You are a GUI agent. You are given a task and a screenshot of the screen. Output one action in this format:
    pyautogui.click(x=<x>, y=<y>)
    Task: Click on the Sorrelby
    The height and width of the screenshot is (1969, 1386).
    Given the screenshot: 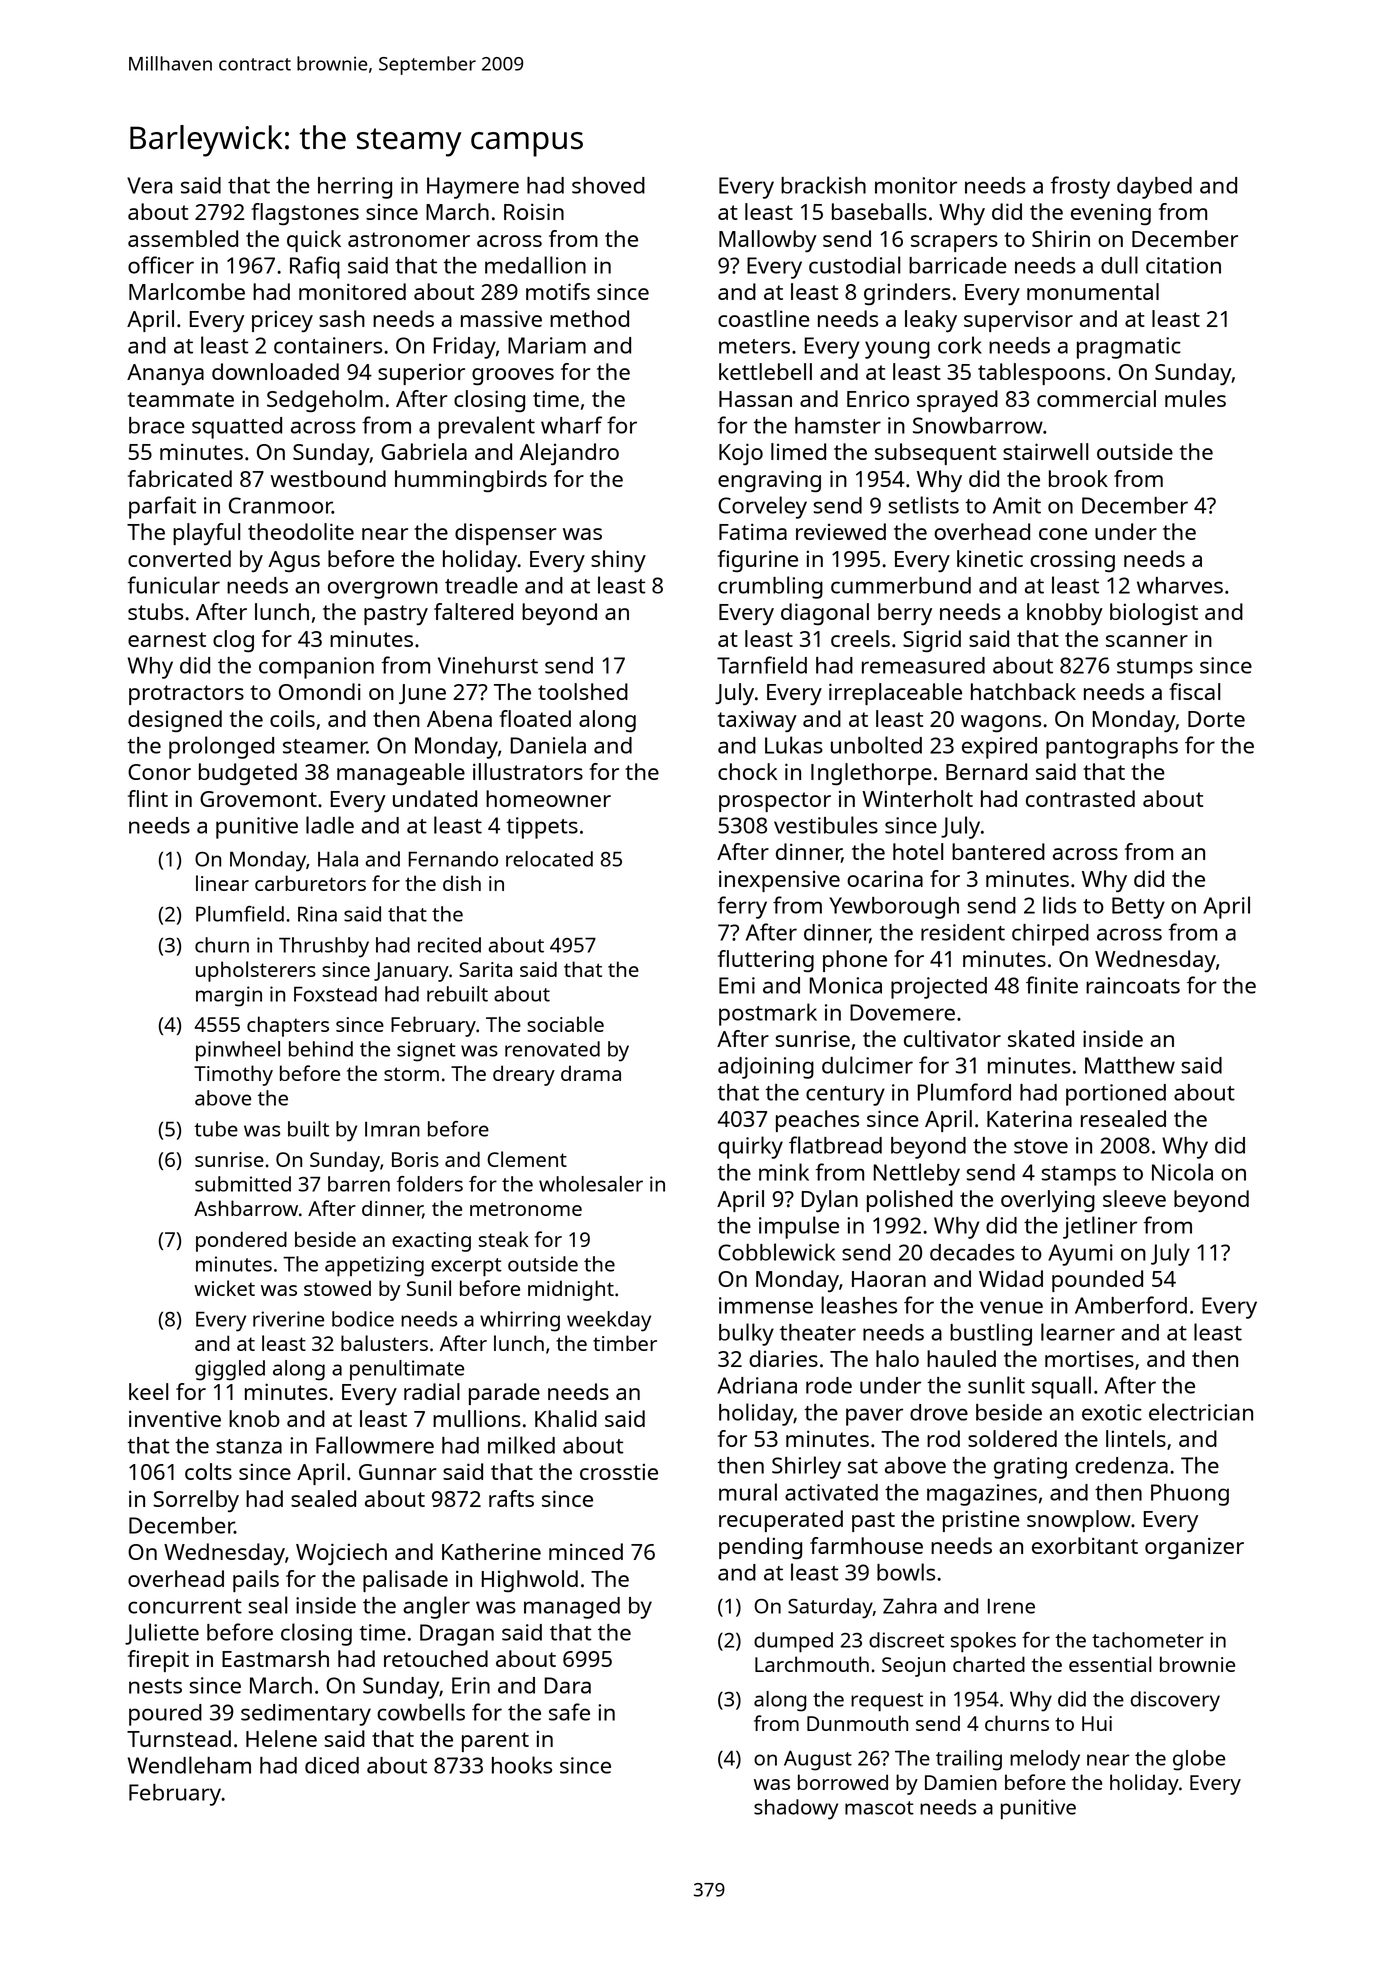 What is the action you would take?
    pyautogui.click(x=196, y=1501)
